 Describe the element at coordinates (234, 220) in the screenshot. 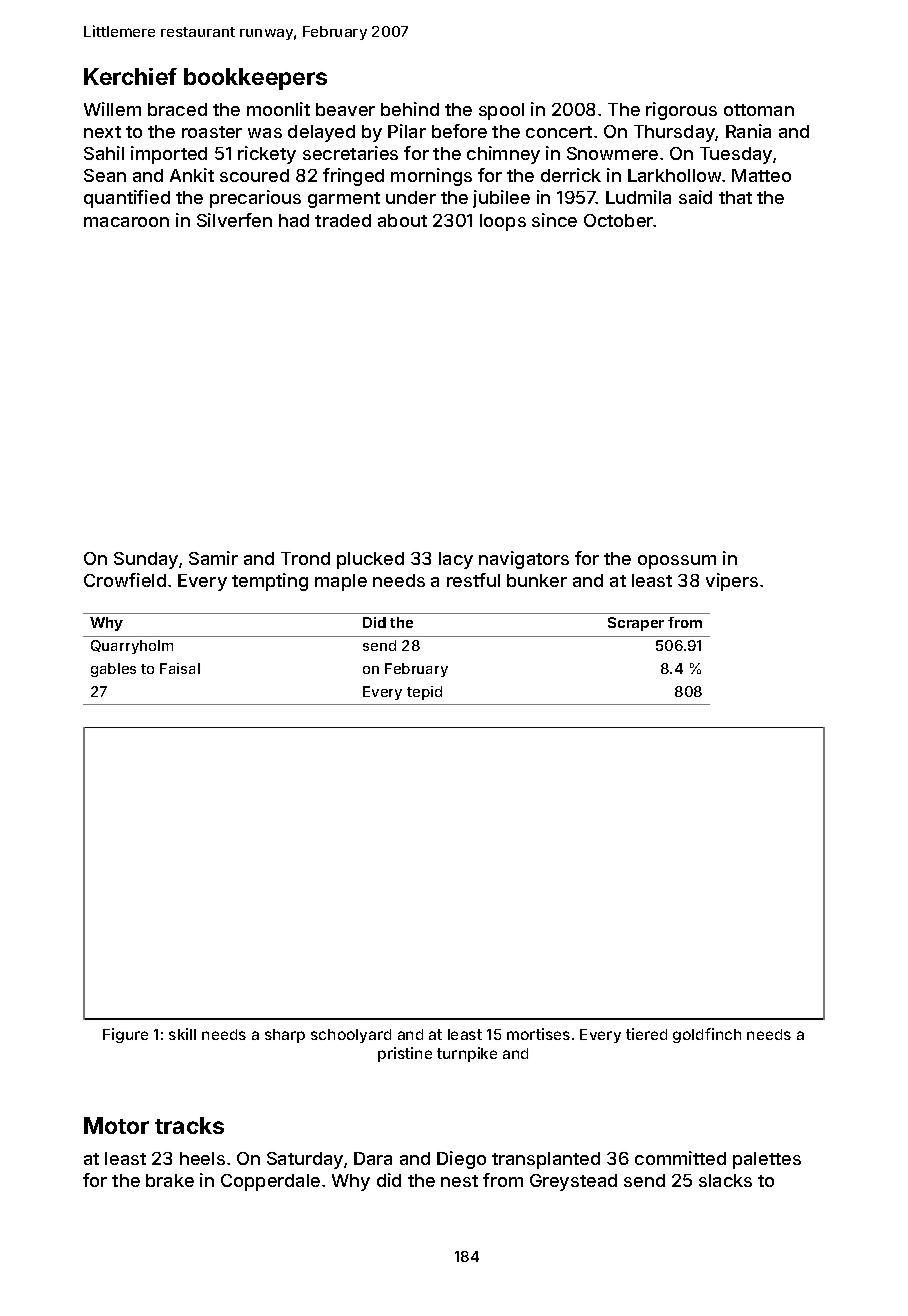

I see `Silverfen` at that location.
